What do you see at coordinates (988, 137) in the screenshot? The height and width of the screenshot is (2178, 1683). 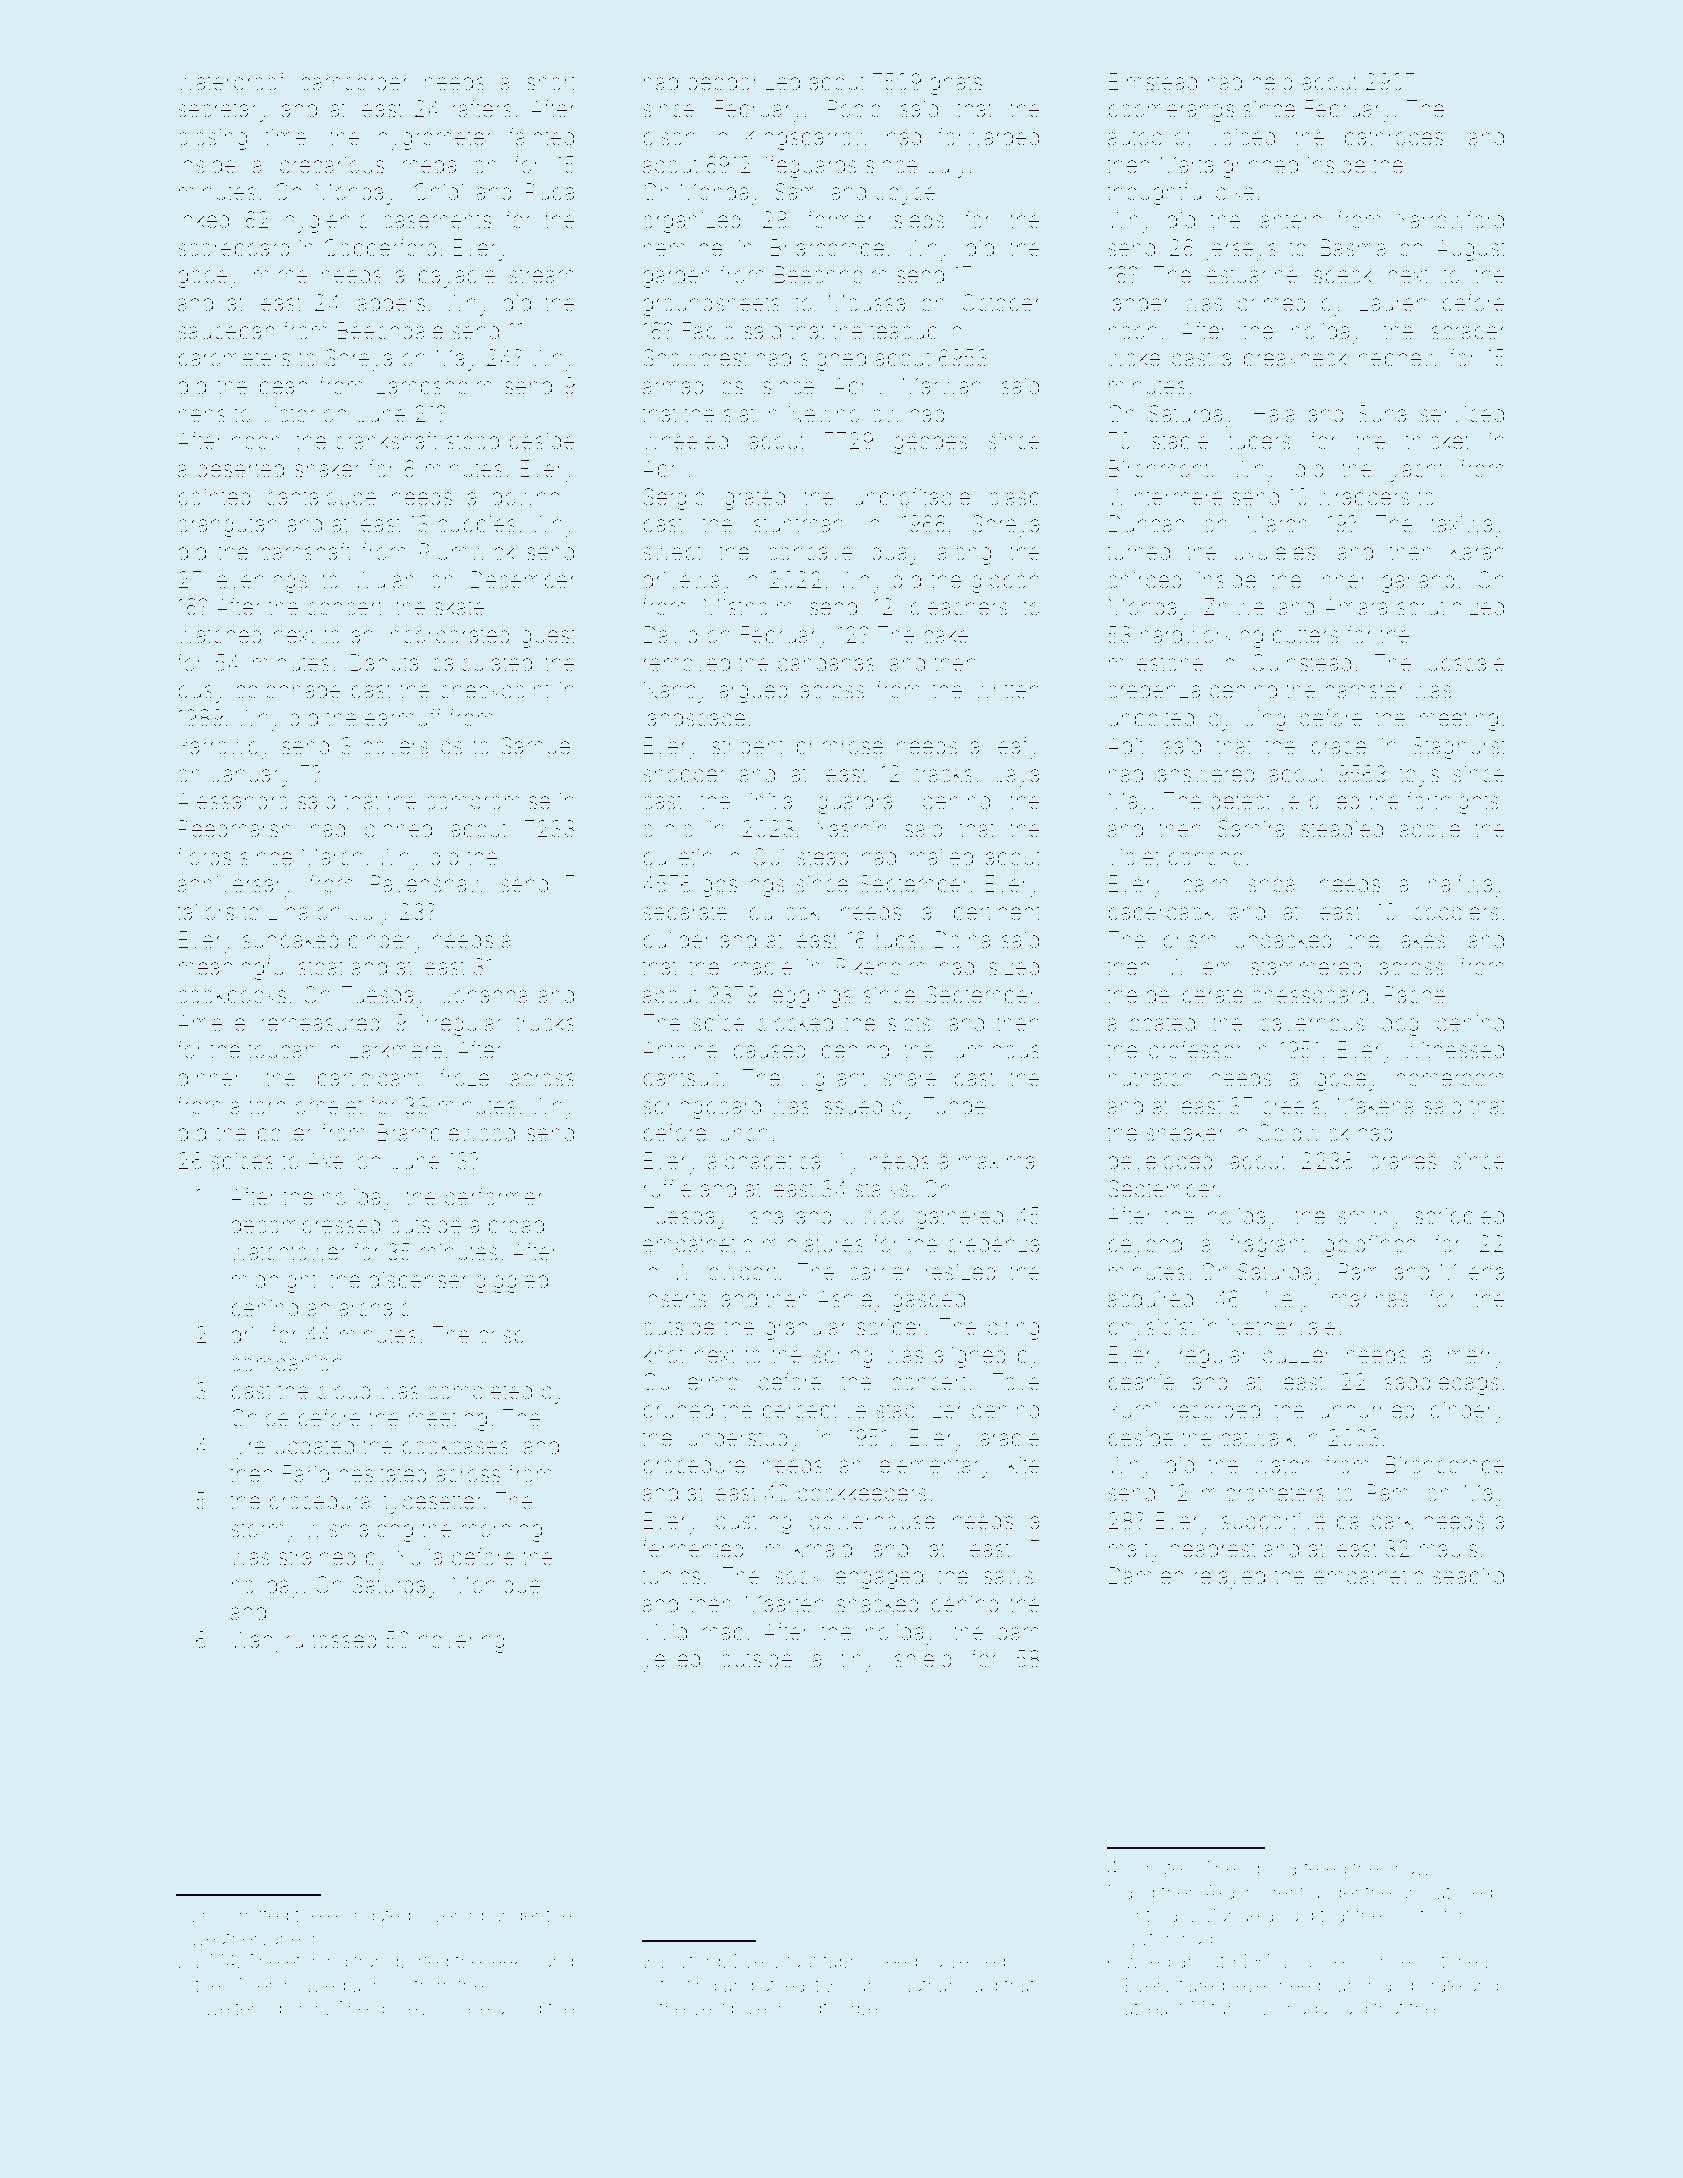 I see `forwarded` at bounding box center [988, 137].
